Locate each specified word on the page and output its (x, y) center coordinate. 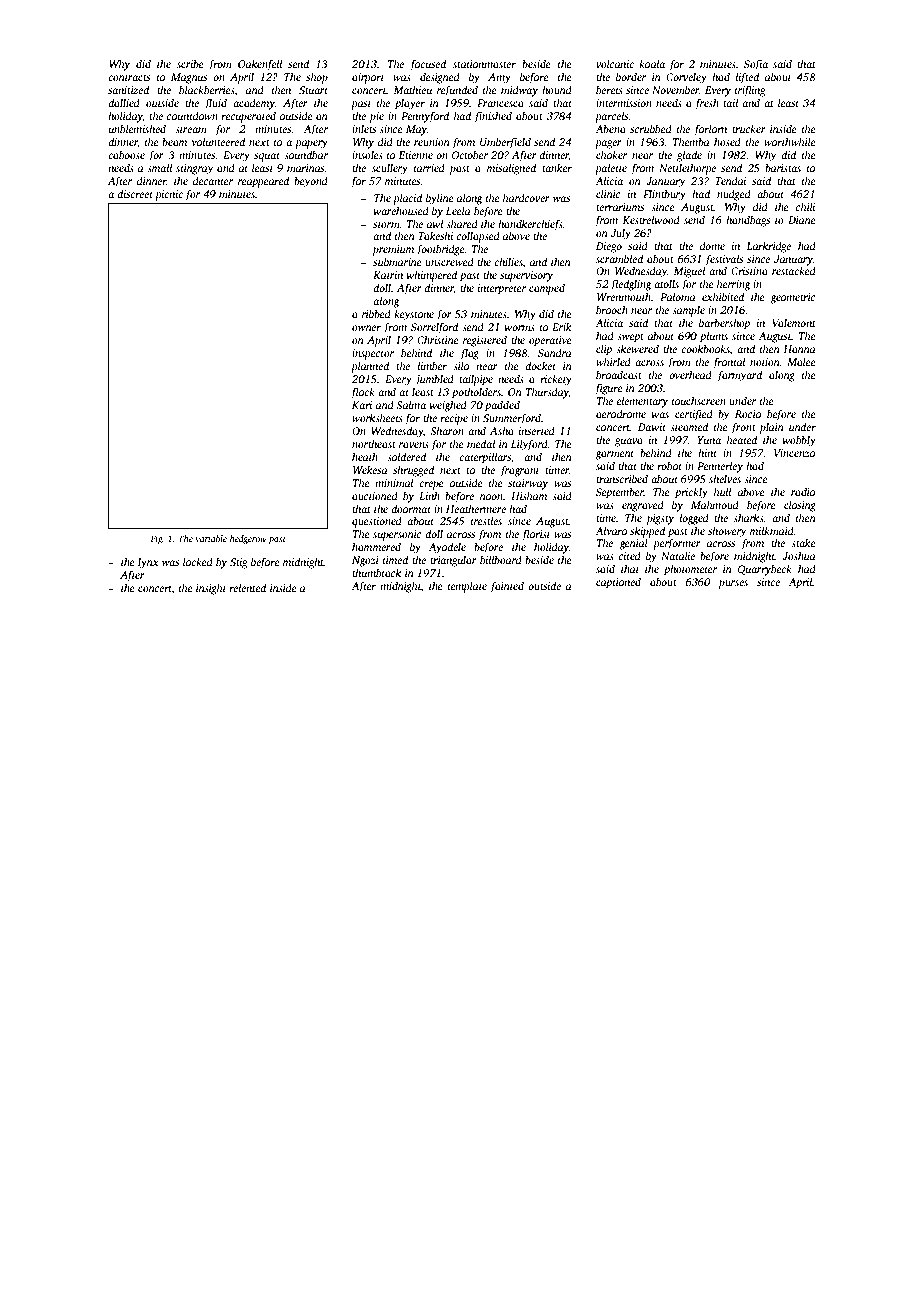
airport (368, 78)
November (675, 89)
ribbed (376, 313)
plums (714, 337)
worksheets (377, 417)
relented (247, 587)
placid (407, 199)
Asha (502, 430)
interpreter (502, 289)
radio (803, 491)
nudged (734, 195)
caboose (126, 154)
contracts (129, 77)
